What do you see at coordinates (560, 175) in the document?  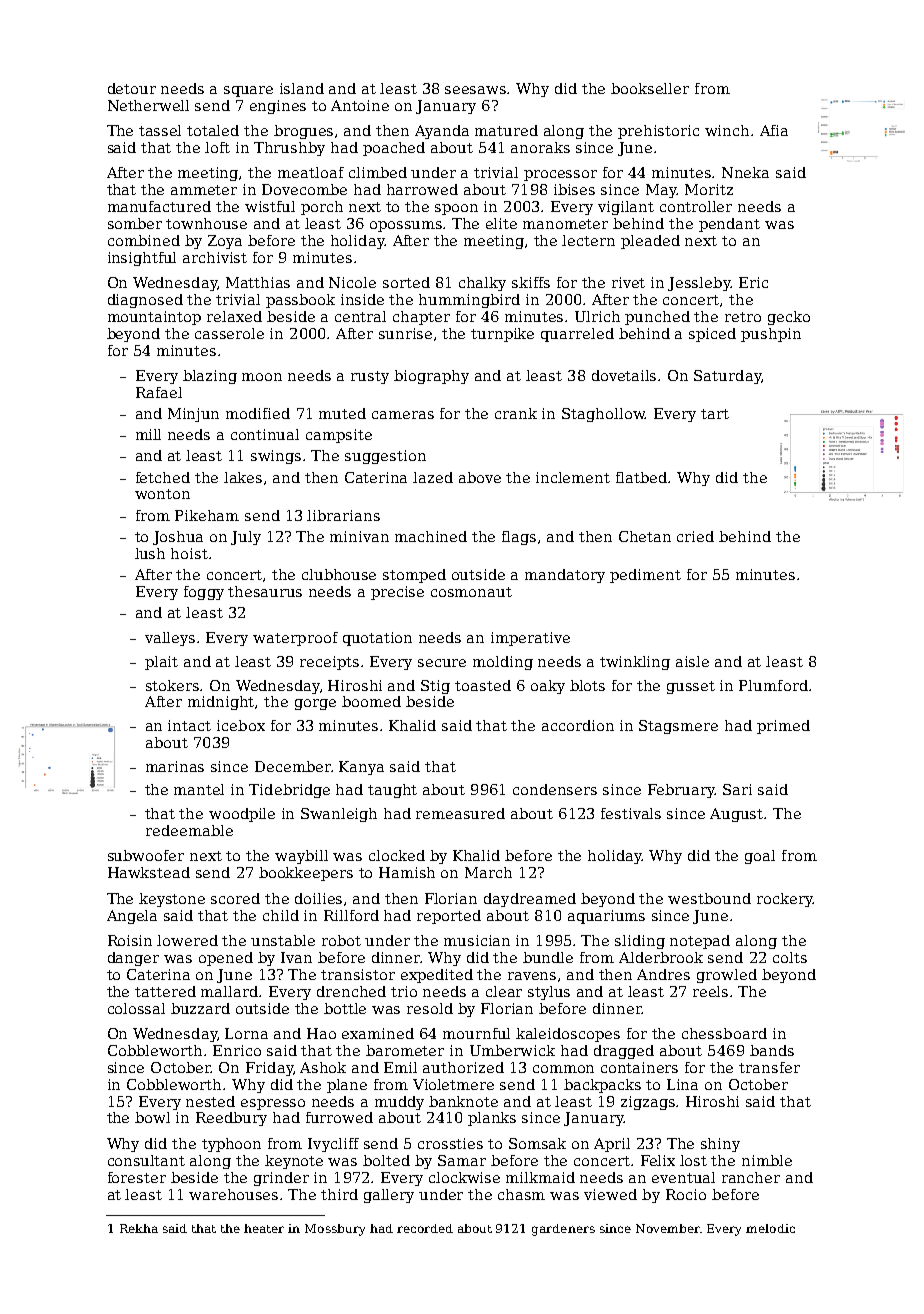 I see `processor` at bounding box center [560, 175].
